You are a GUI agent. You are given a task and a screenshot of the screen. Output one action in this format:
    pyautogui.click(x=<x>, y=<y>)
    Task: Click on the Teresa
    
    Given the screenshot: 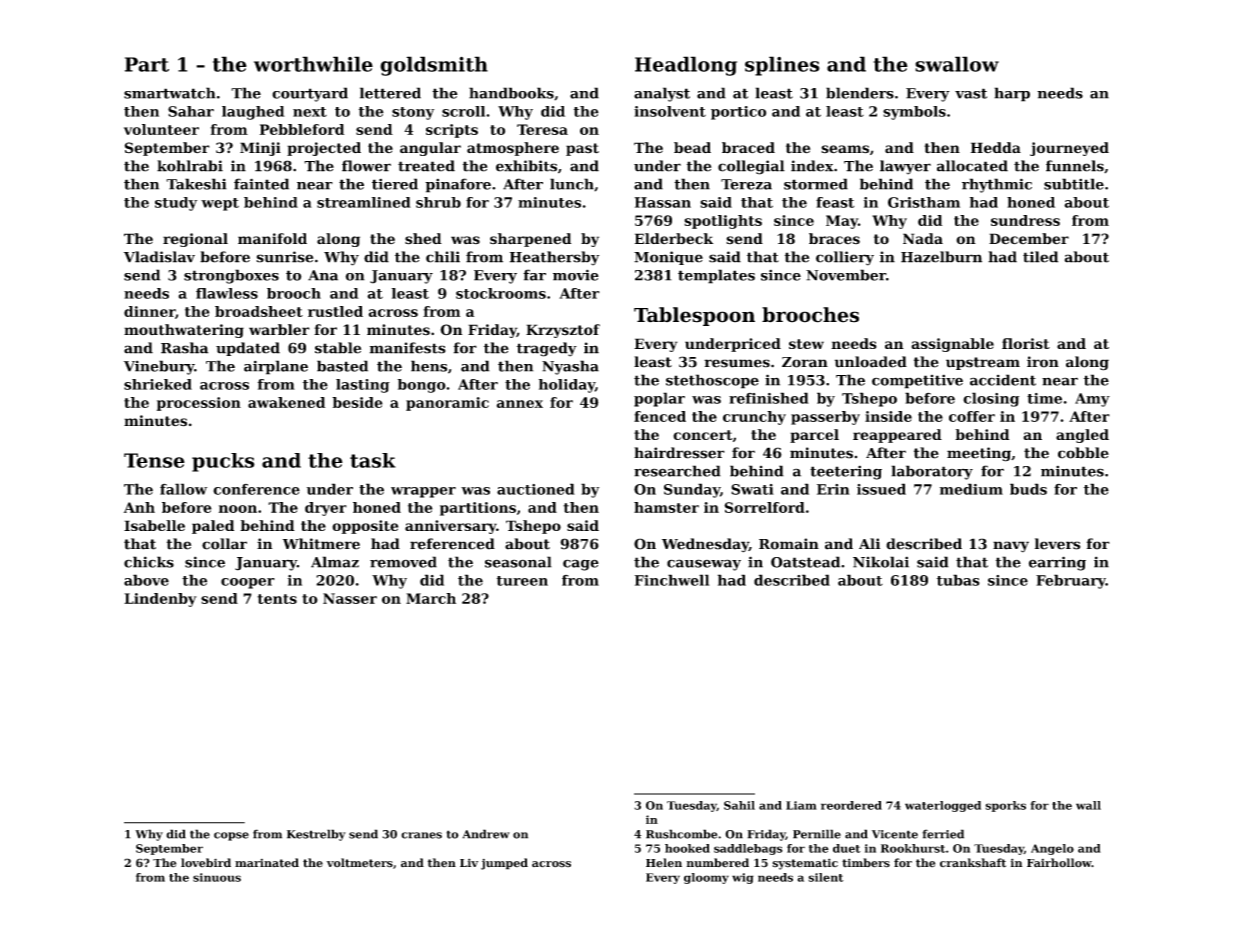 What is the action you would take?
    pyautogui.click(x=542, y=129)
